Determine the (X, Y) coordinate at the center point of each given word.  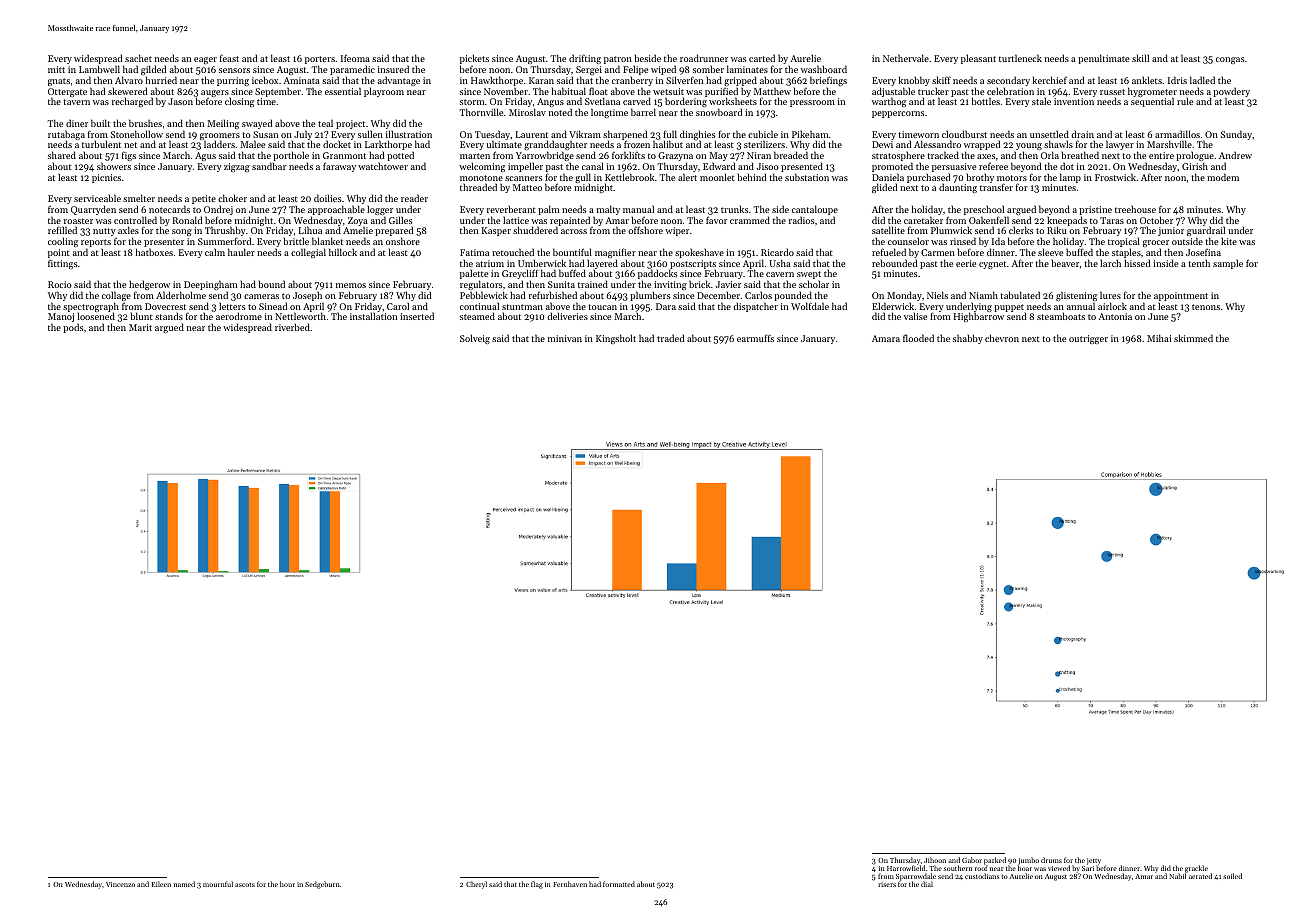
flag (537, 885)
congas (1230, 60)
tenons (1206, 307)
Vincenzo (120, 884)
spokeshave (699, 253)
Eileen (161, 884)
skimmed (1193, 338)
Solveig (475, 339)
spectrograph (91, 307)
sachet (138, 58)
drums (1051, 860)
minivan (565, 338)
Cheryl (476, 885)
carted (762, 58)
